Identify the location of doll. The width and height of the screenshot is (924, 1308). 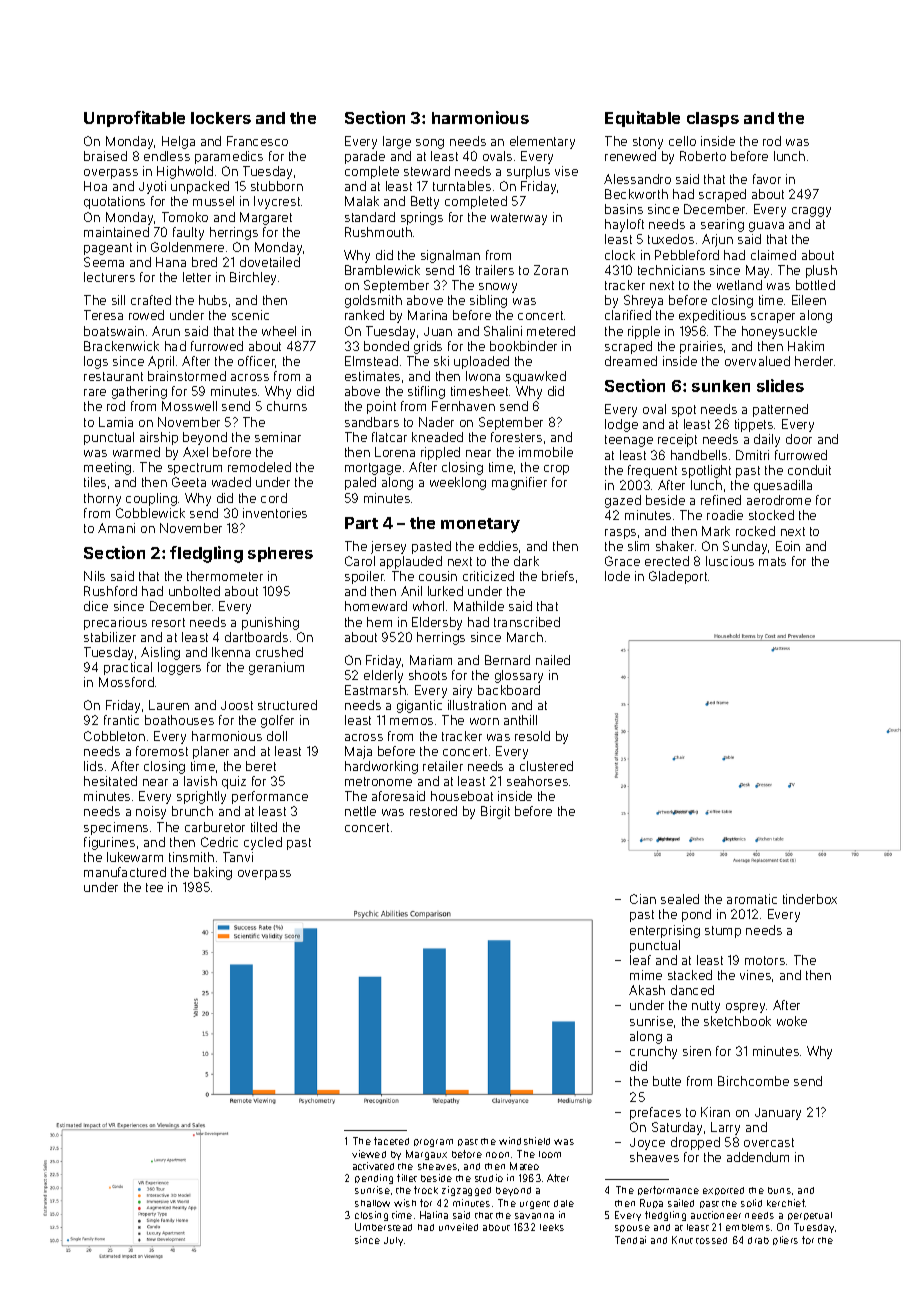
(277, 736).
